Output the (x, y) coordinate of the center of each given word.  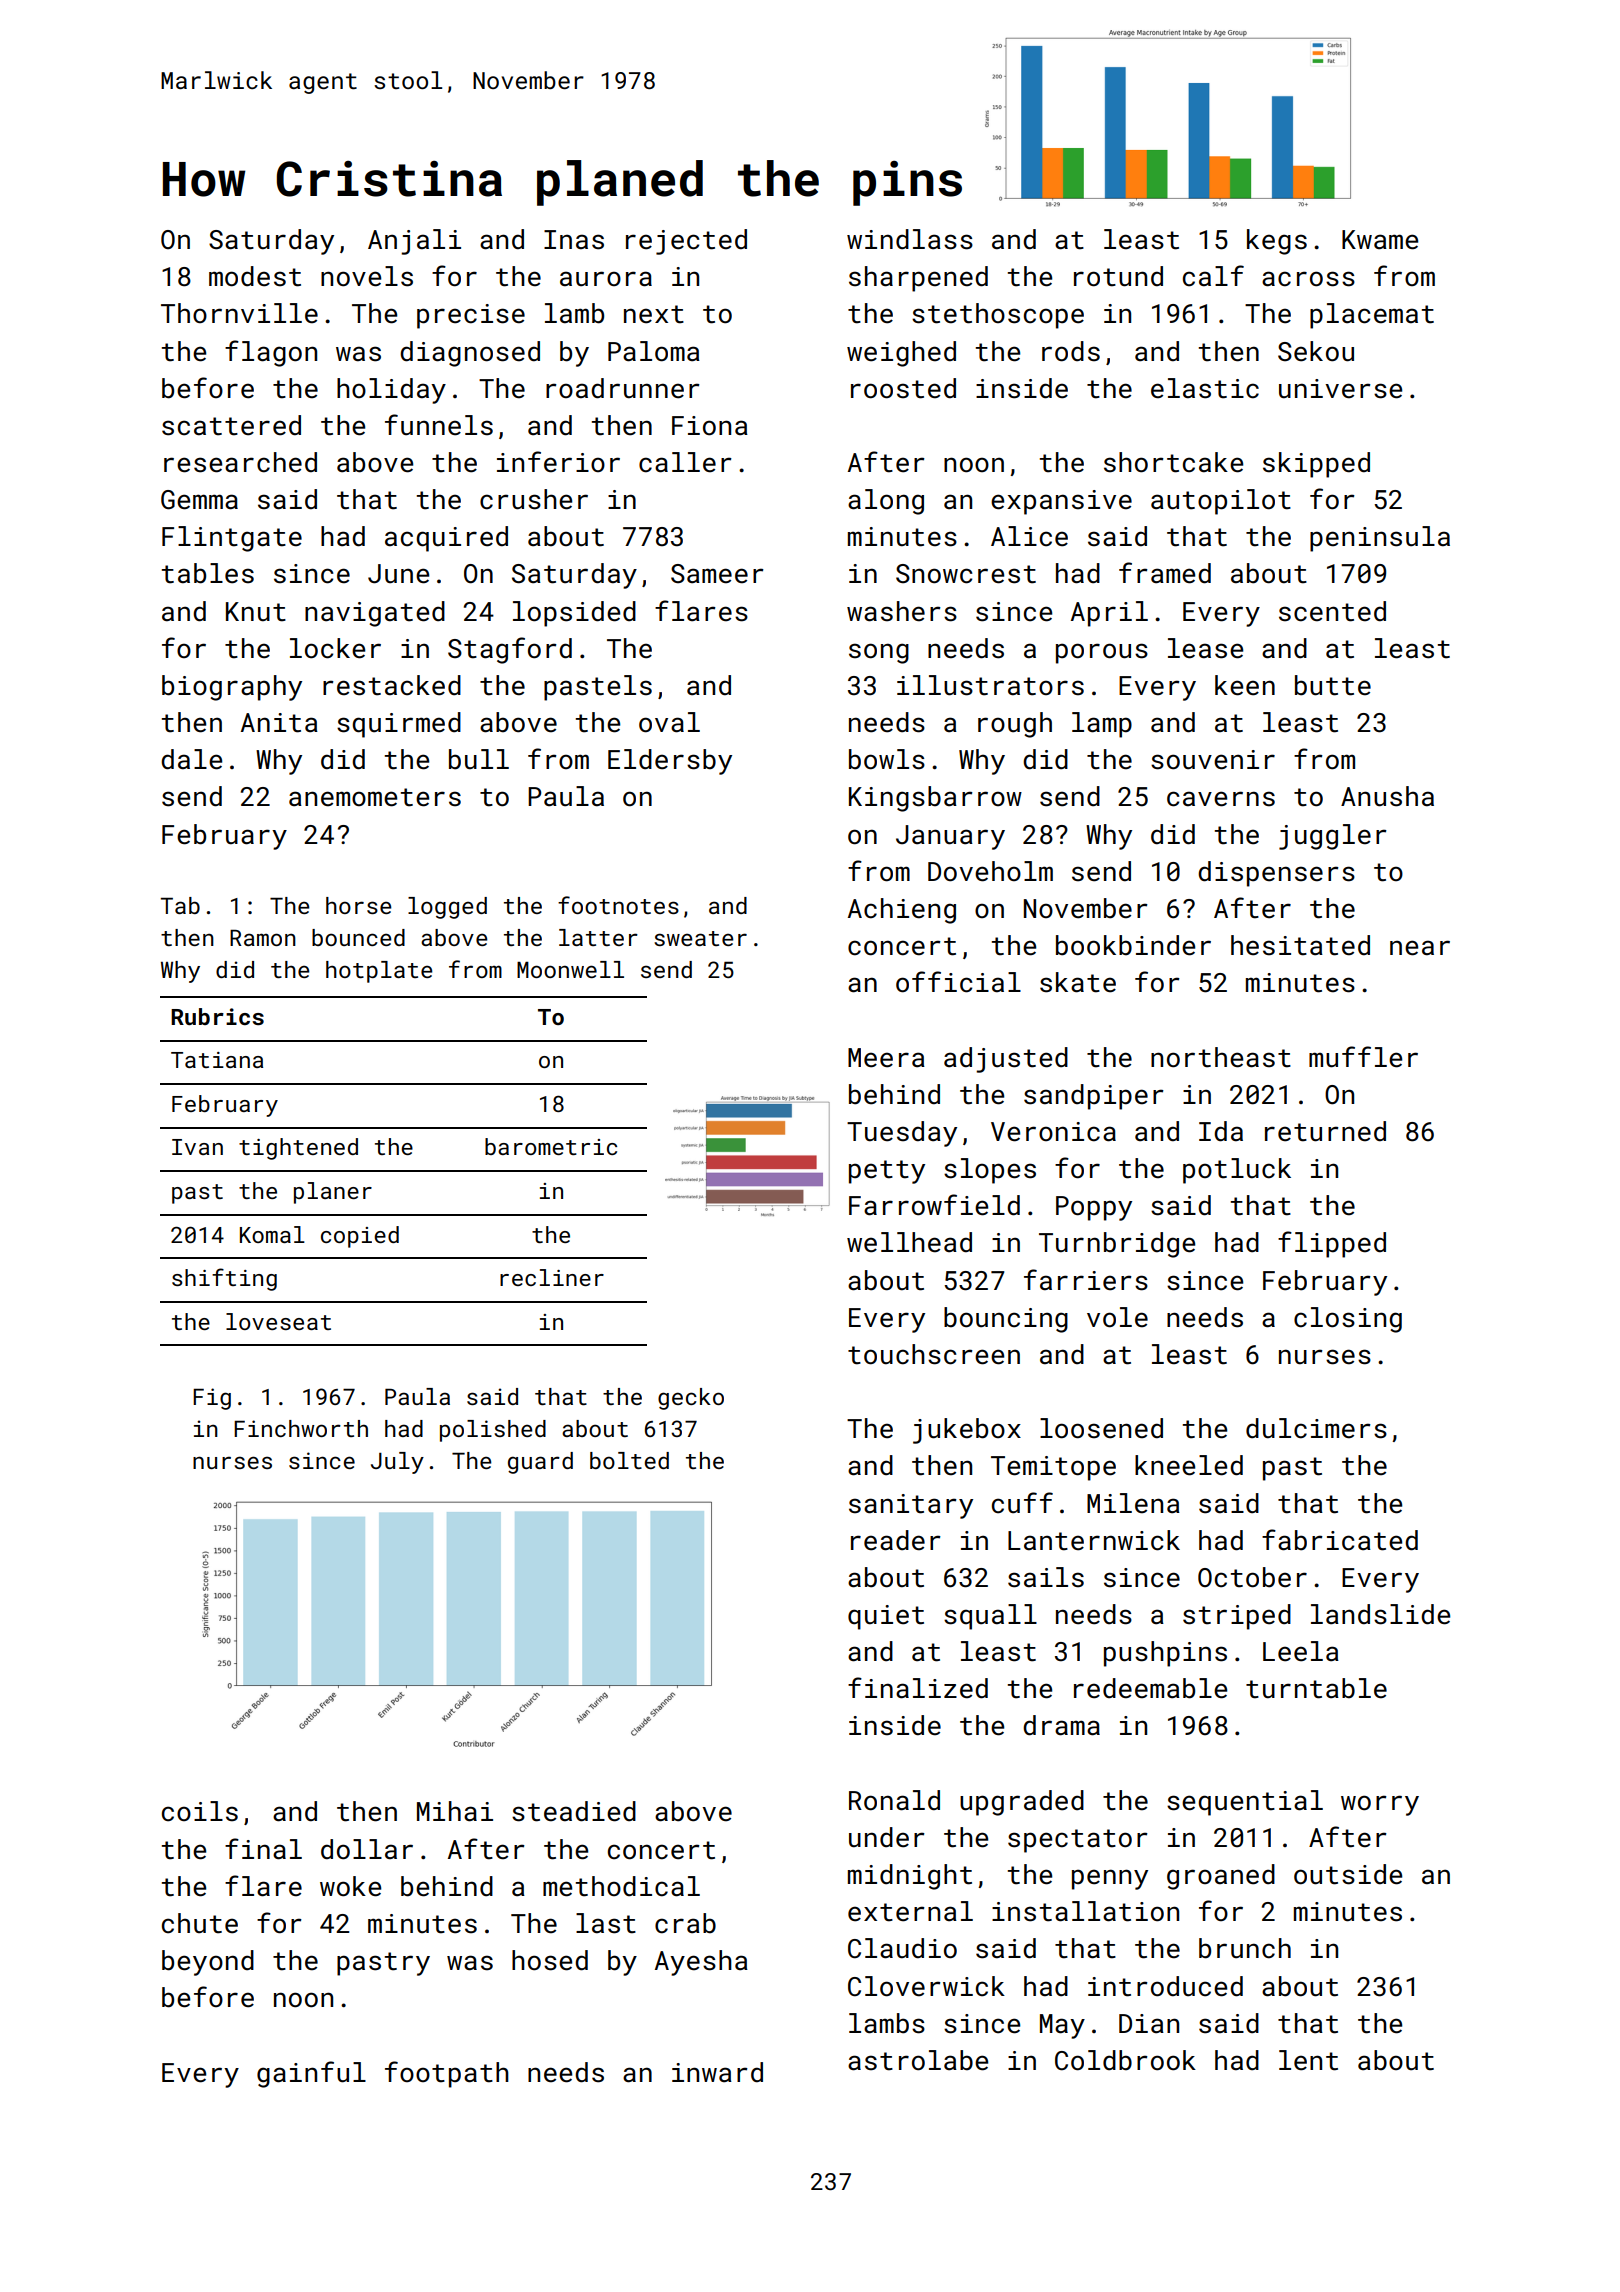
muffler (1363, 1057)
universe (1340, 389)
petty (887, 1172)
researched (240, 462)
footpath (447, 2074)
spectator (1078, 1841)
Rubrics (217, 1016)
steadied (574, 1811)
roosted (903, 388)
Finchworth (301, 1428)
